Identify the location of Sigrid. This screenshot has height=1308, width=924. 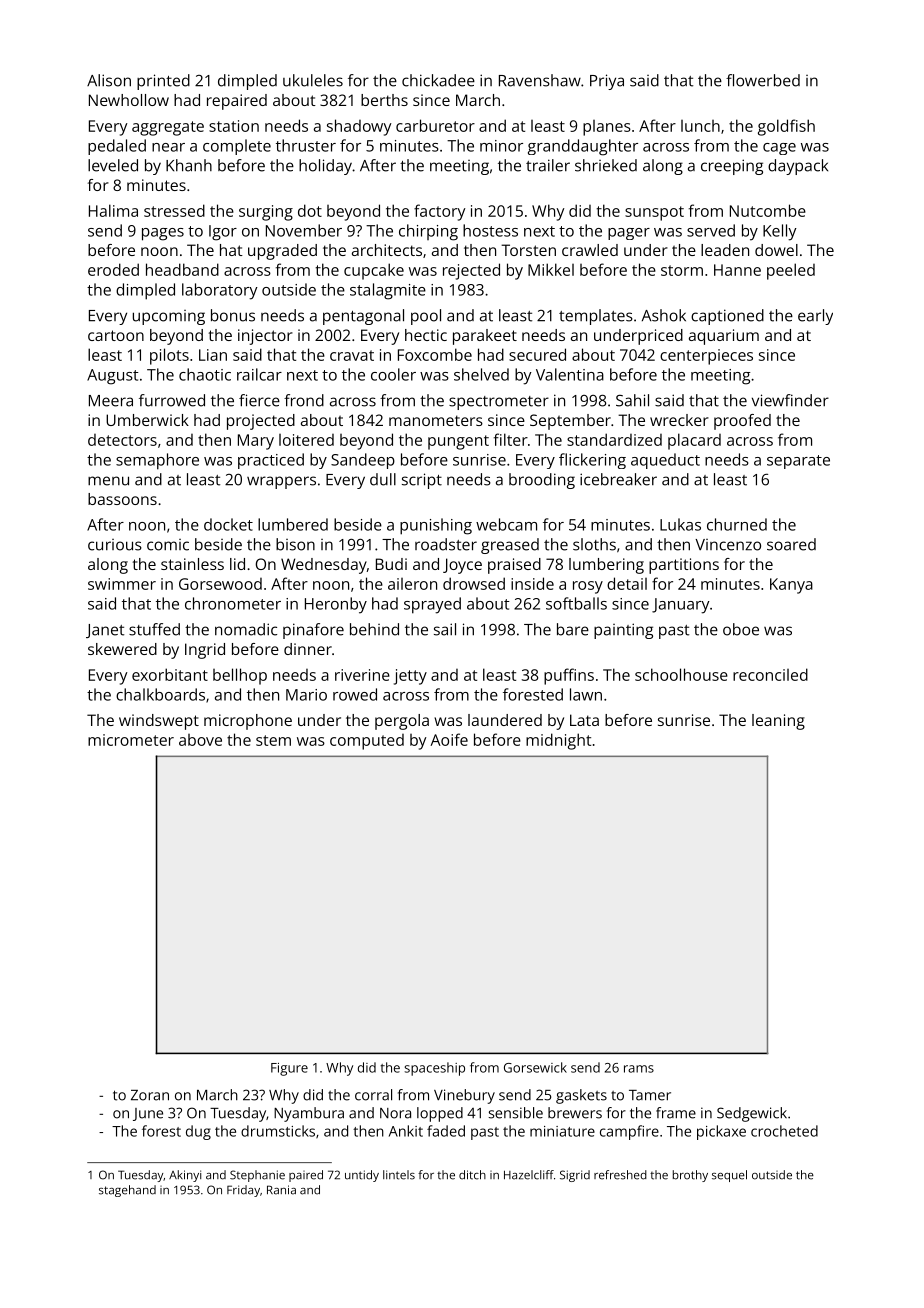
(575, 1176).
